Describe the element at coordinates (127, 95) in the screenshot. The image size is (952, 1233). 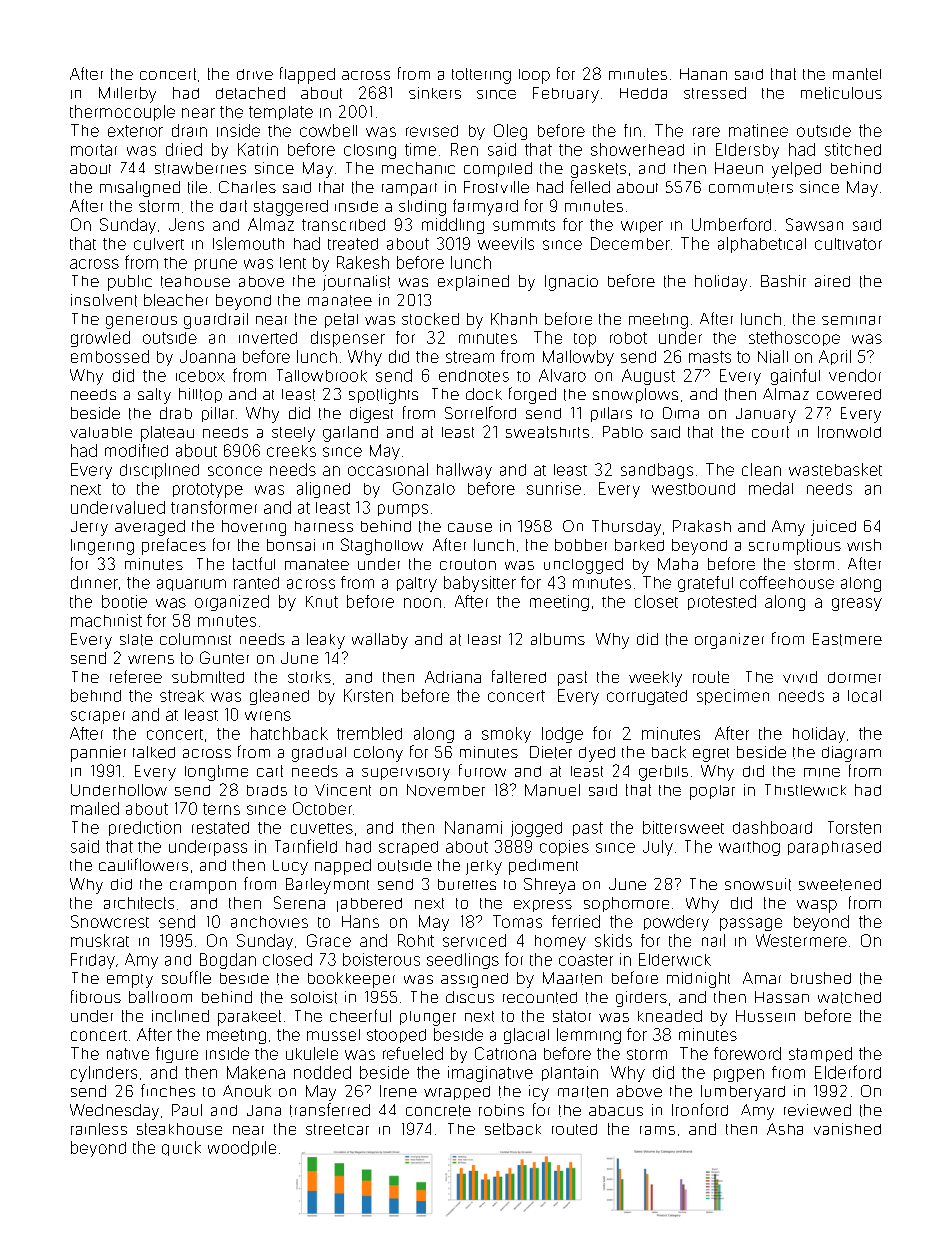
I see `Millerby` at that location.
